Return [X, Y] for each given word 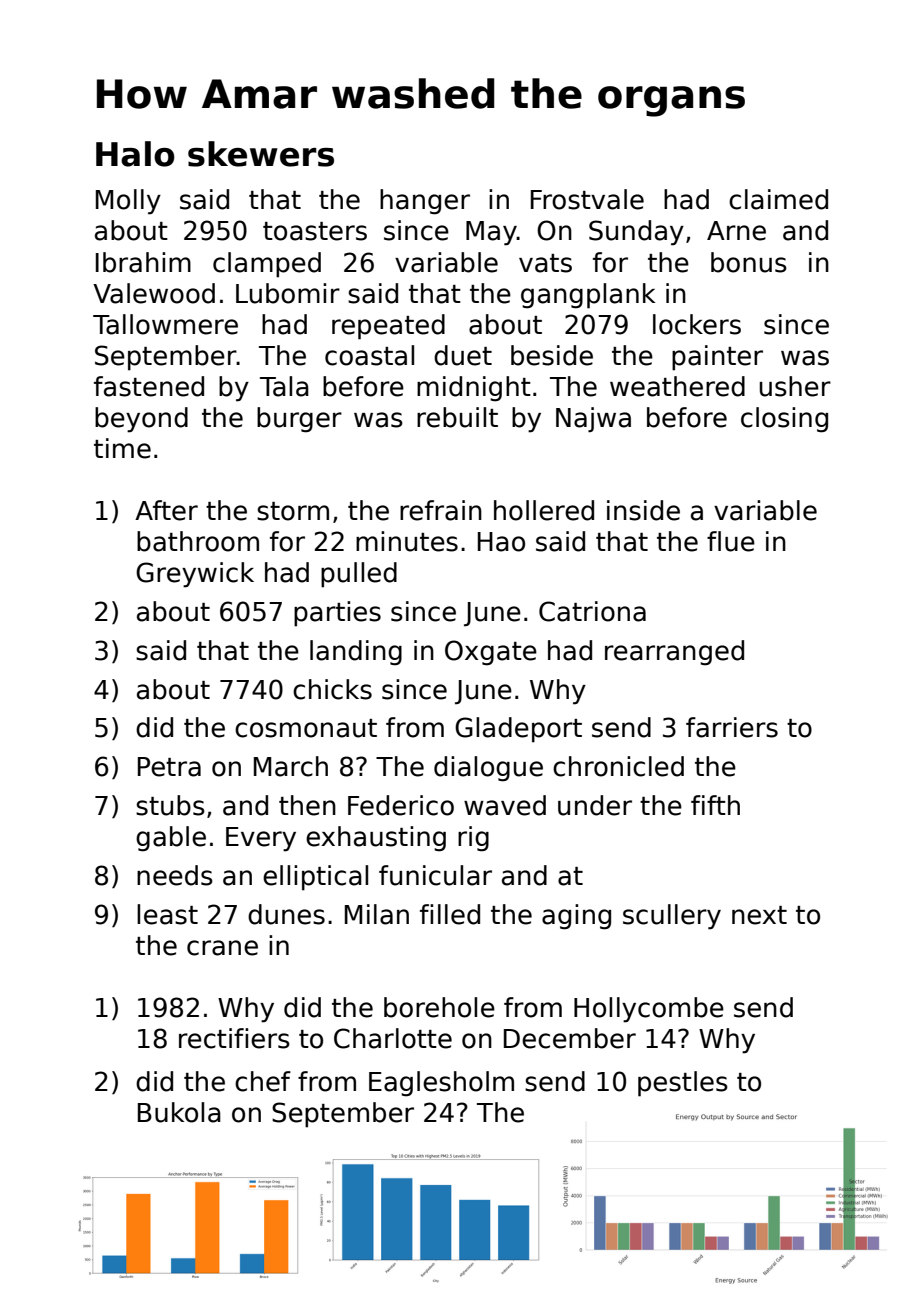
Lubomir [288, 293]
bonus [749, 262]
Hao [501, 542]
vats [545, 263]
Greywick [195, 575]
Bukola [179, 1112]
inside [643, 510]
